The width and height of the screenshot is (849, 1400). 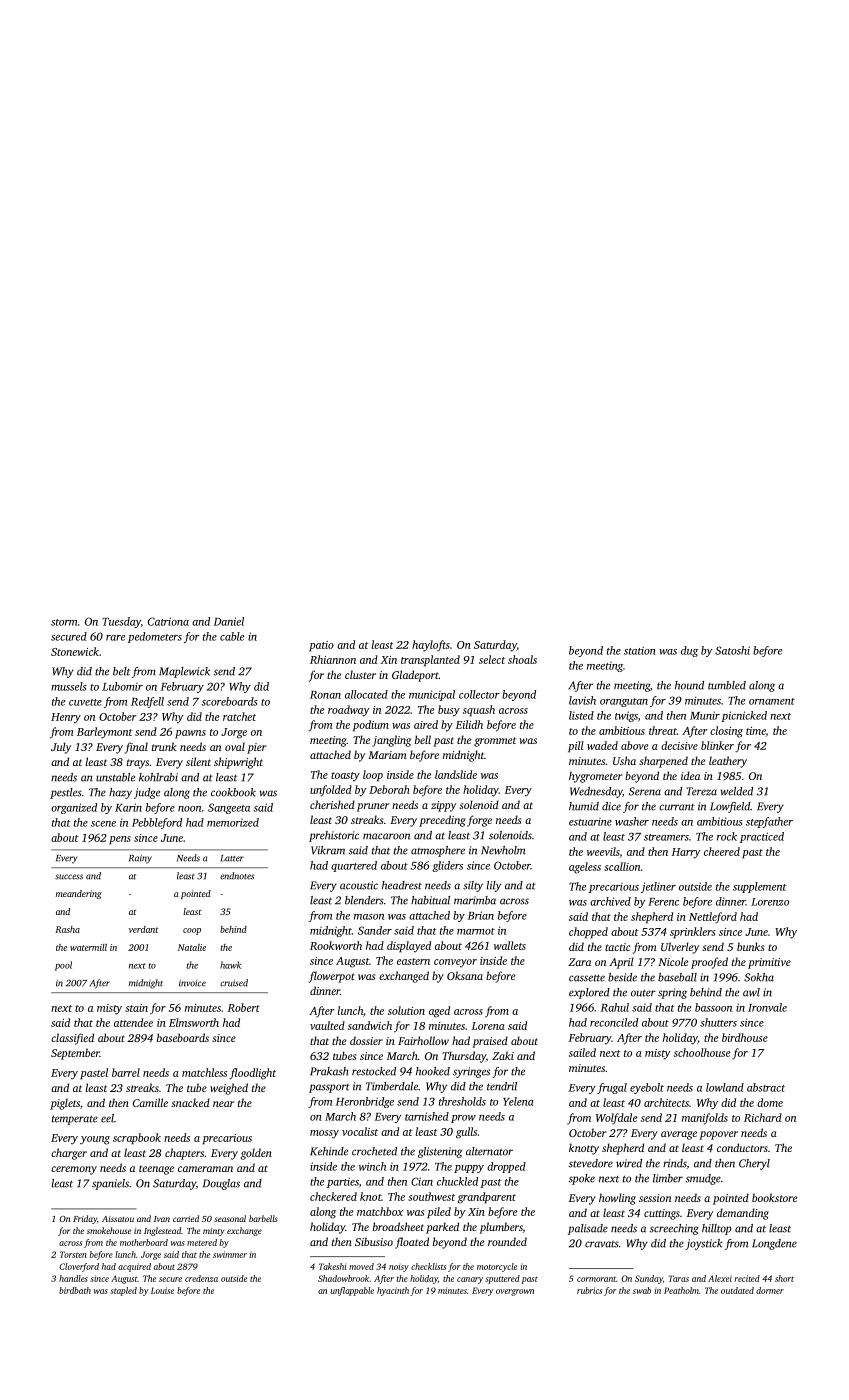 What do you see at coordinates (486, 1198) in the screenshot?
I see `grandparent` at bounding box center [486, 1198].
